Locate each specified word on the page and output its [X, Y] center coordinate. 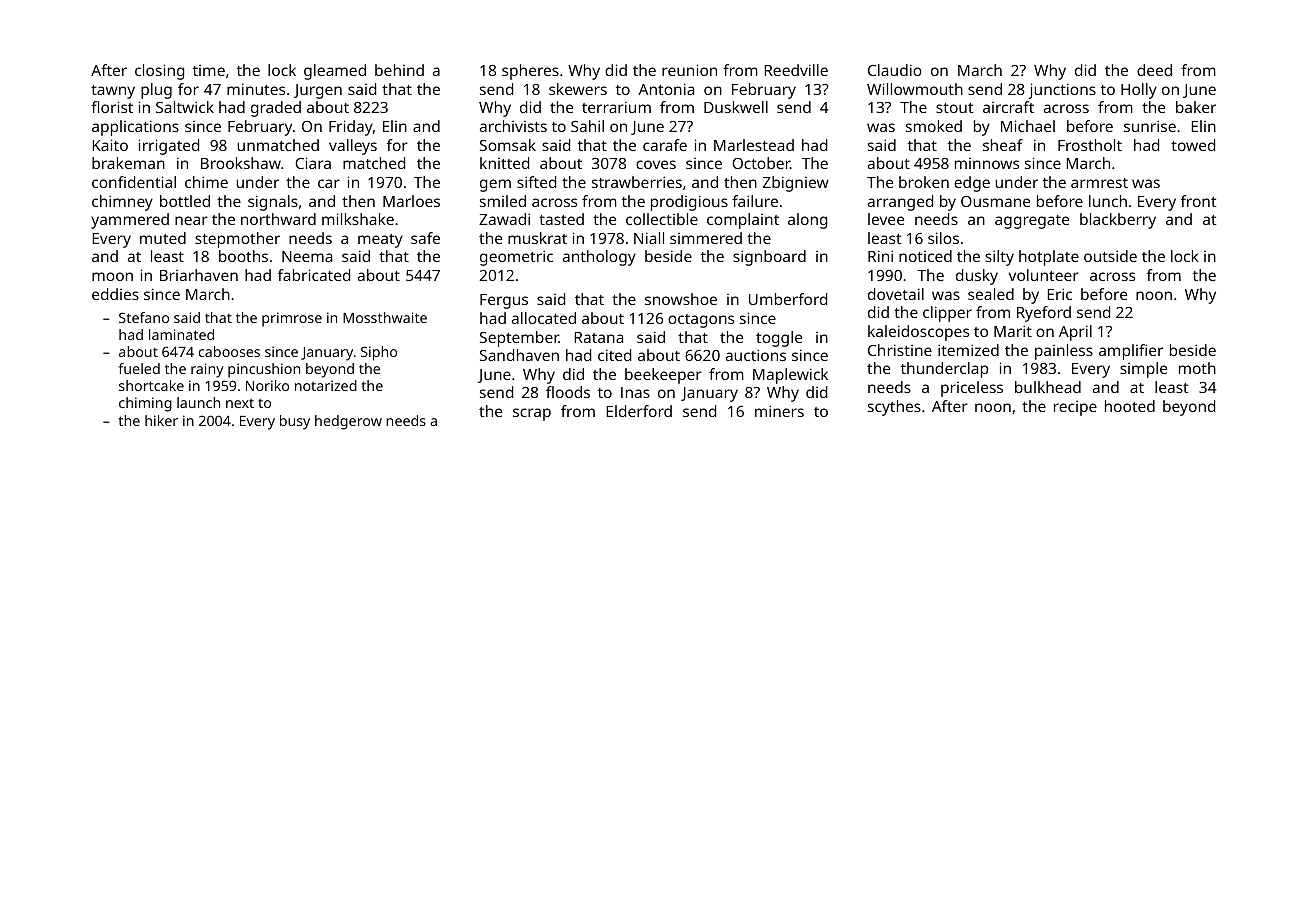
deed [1154, 70]
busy [295, 422]
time [209, 70]
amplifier [1131, 352]
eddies [115, 294]
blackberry [1118, 221]
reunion [689, 70]
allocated [544, 318]
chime [206, 182]
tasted [561, 219]
